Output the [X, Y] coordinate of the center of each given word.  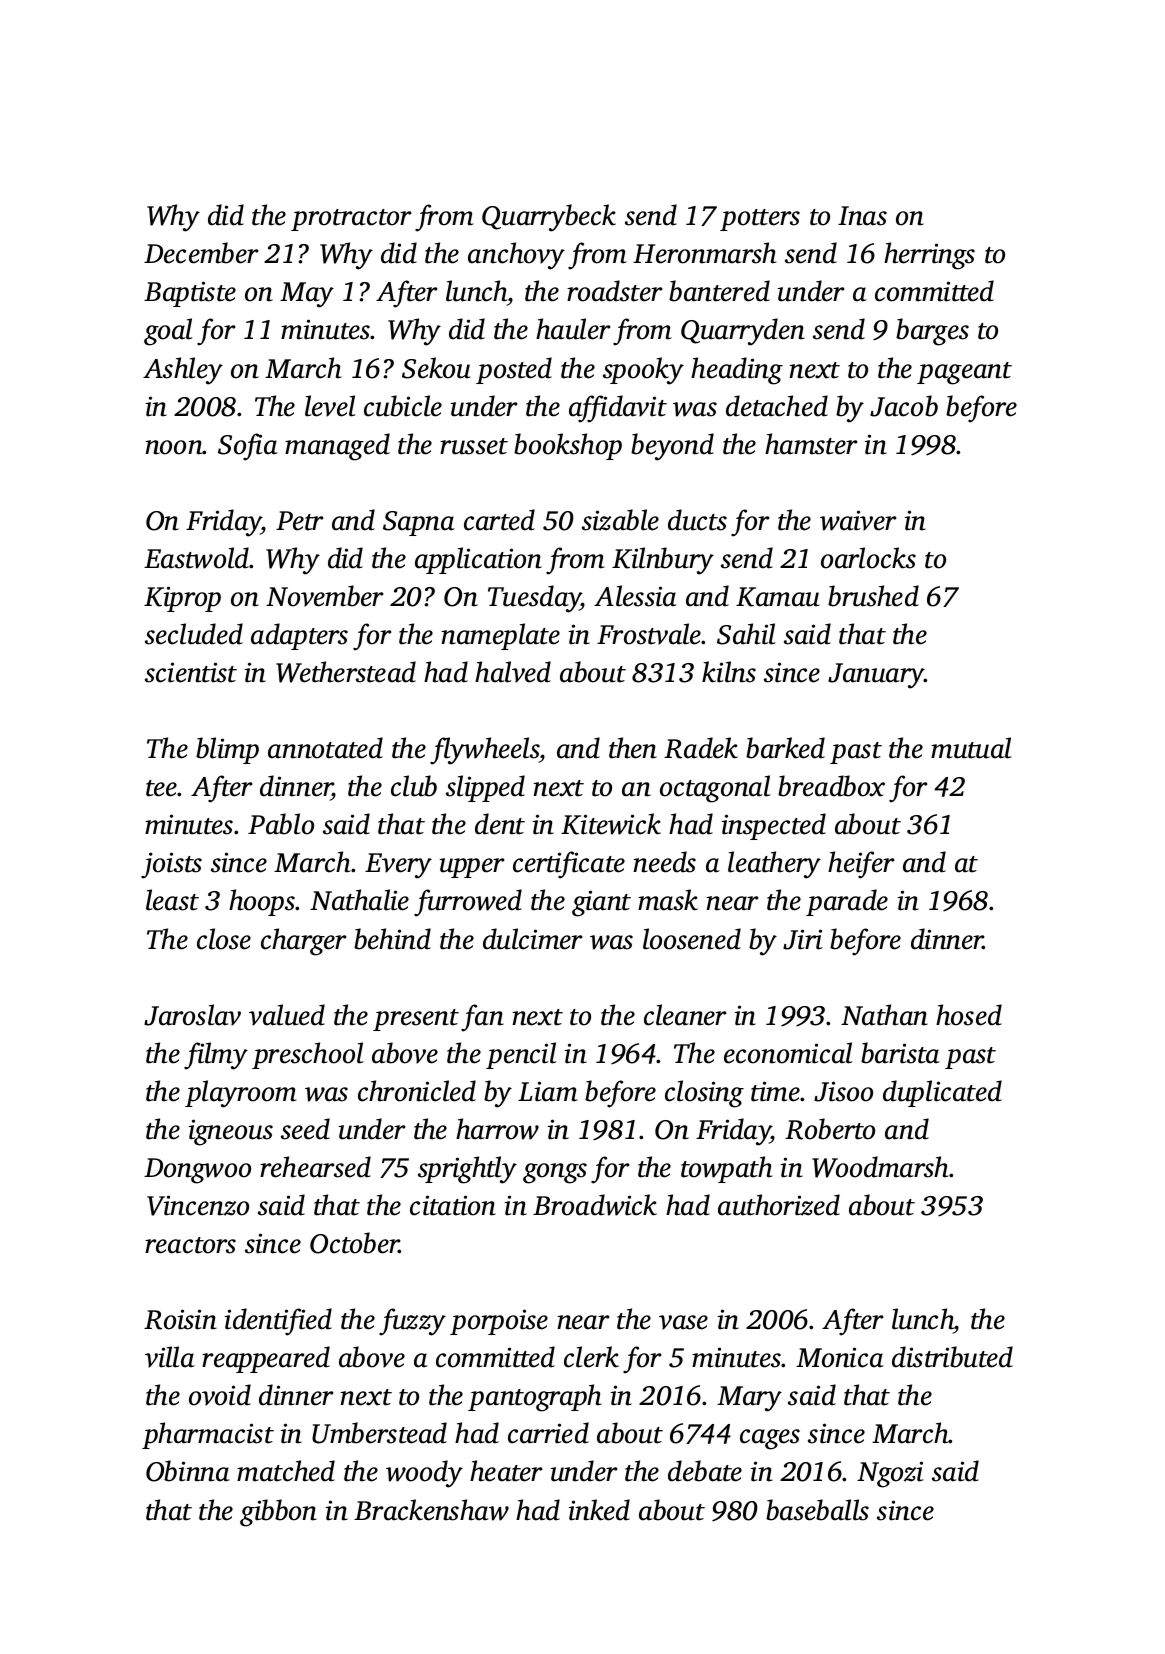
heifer [861, 865]
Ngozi [890, 1474]
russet [474, 446]
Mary [749, 1399]
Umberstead [379, 1433]
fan [482, 1018]
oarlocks [868, 558]
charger [303, 942]
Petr [299, 521]
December [201, 253]
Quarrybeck [549, 218]
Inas [862, 216]
